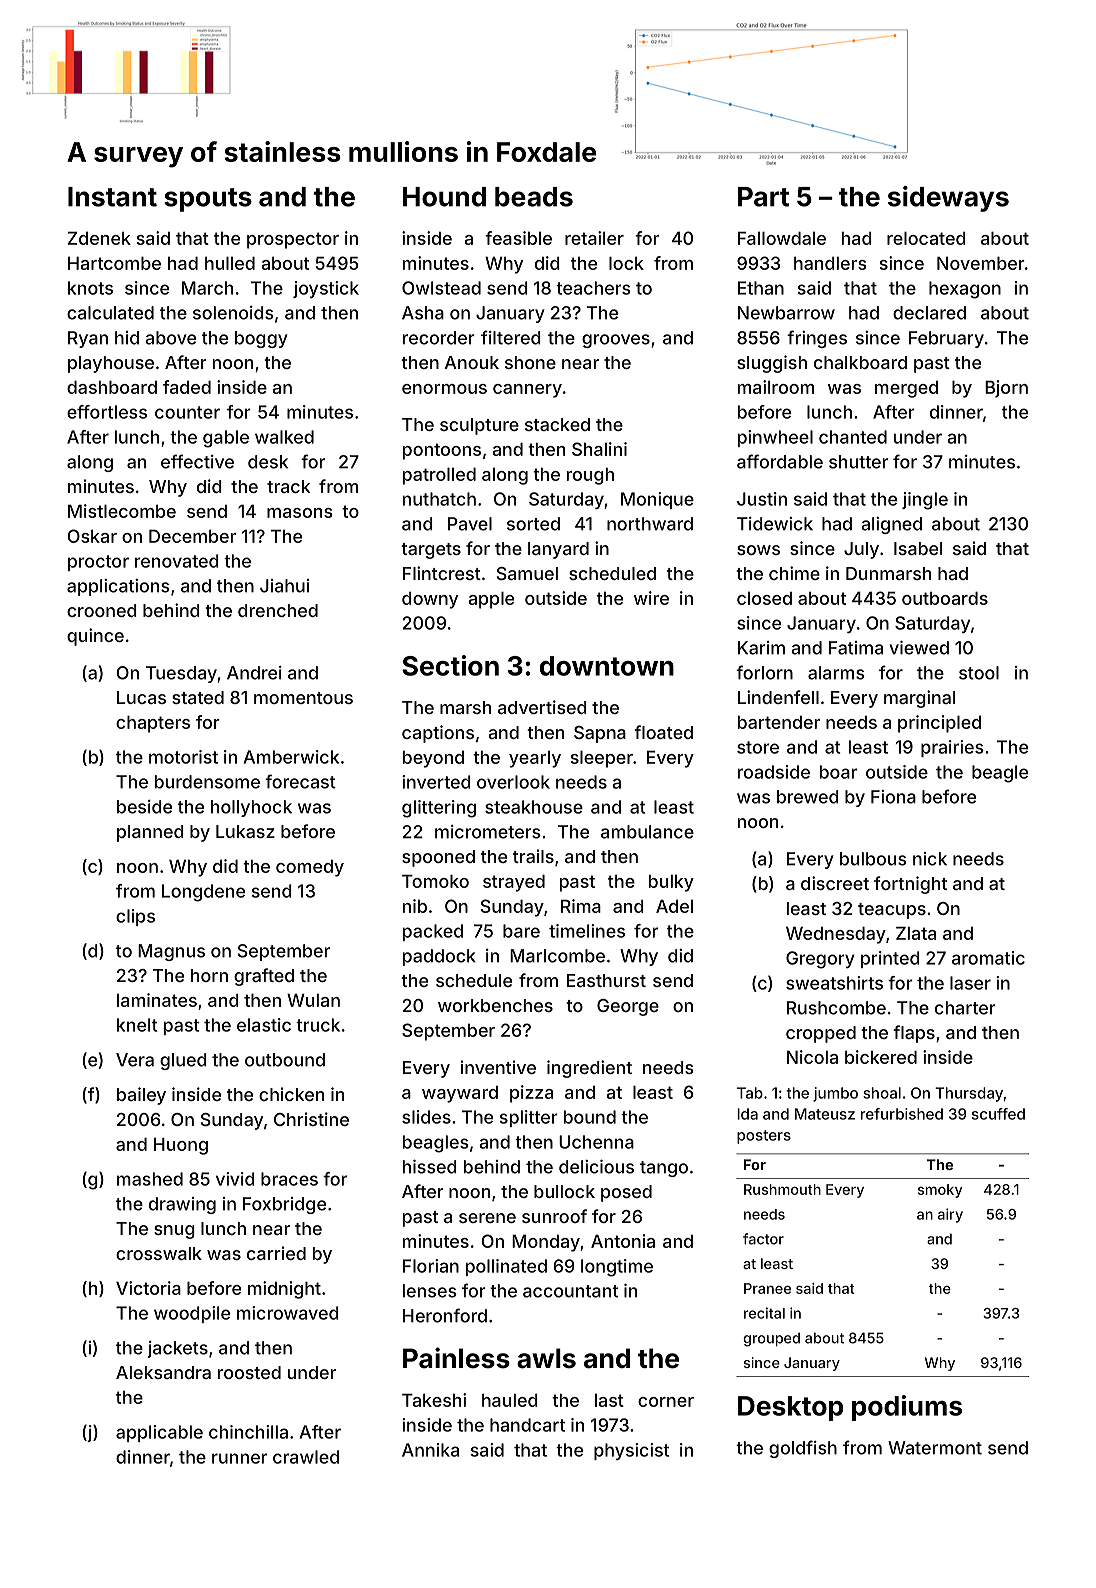 This screenshot has width=1096, height=1588. What do you see at coordinates (159, 1253) in the screenshot?
I see `crosswalk` at bounding box center [159, 1253].
